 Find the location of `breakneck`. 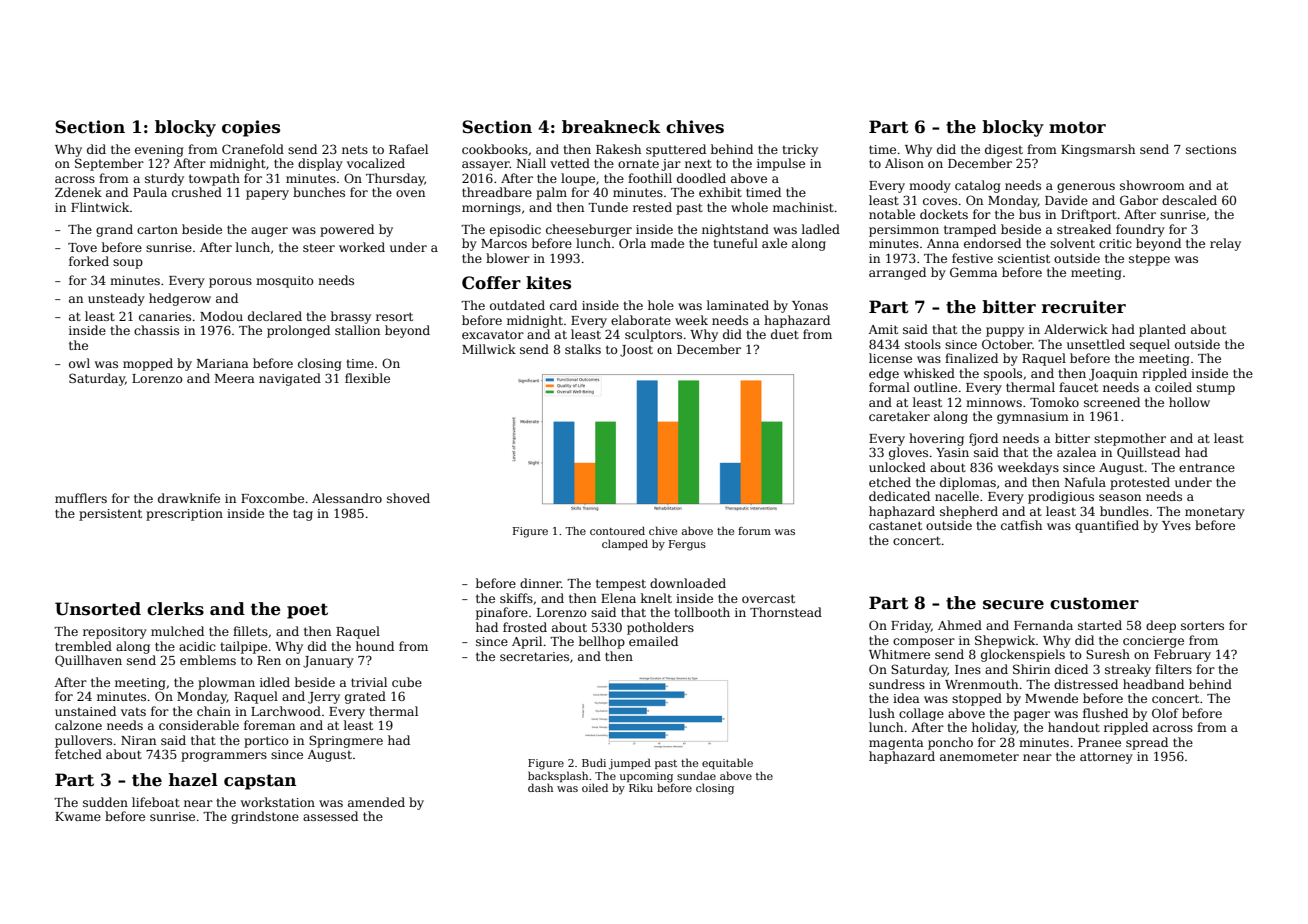

breakneck is located at coordinates (611, 127).
